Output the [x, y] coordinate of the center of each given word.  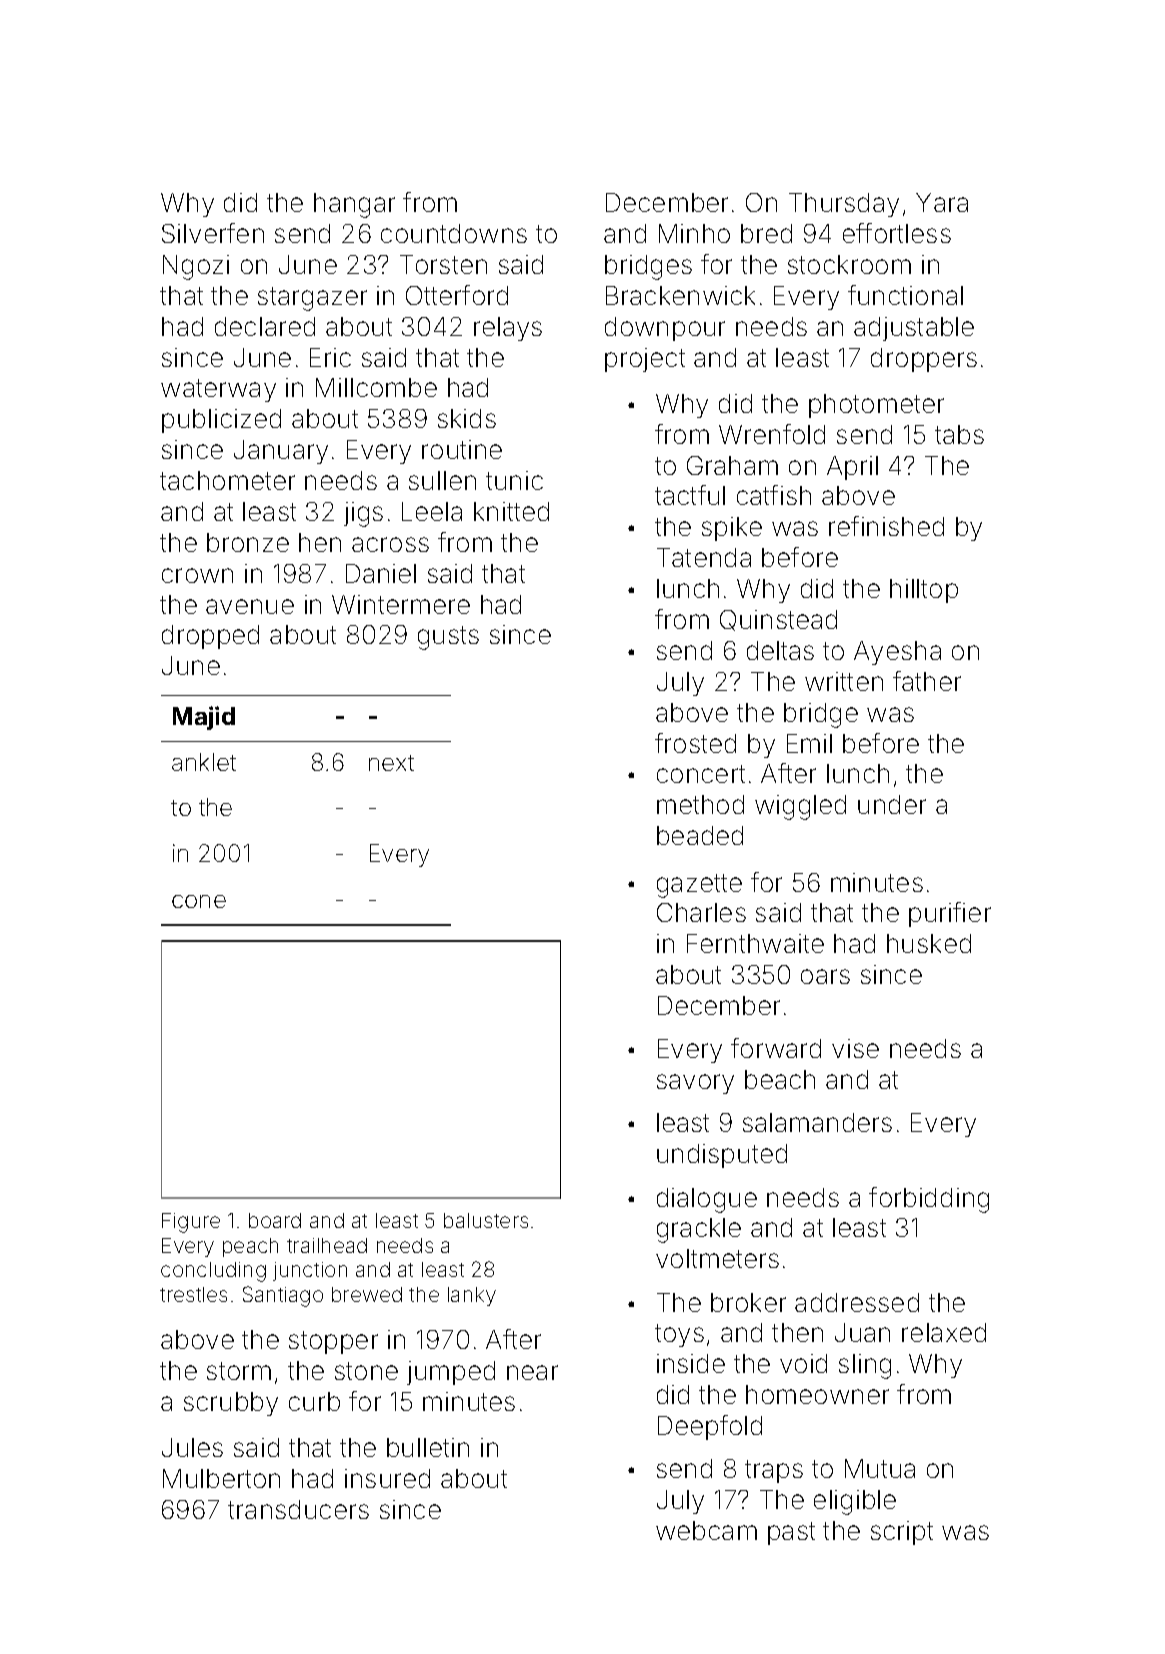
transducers [298, 1509]
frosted [695, 743]
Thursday [844, 205]
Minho [694, 233]
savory [695, 1084]
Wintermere [401, 604]
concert [701, 774]
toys [679, 1335]
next [391, 763]
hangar [354, 205]
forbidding [929, 1200]
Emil [809, 743]
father [927, 681]
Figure [191, 1223]
